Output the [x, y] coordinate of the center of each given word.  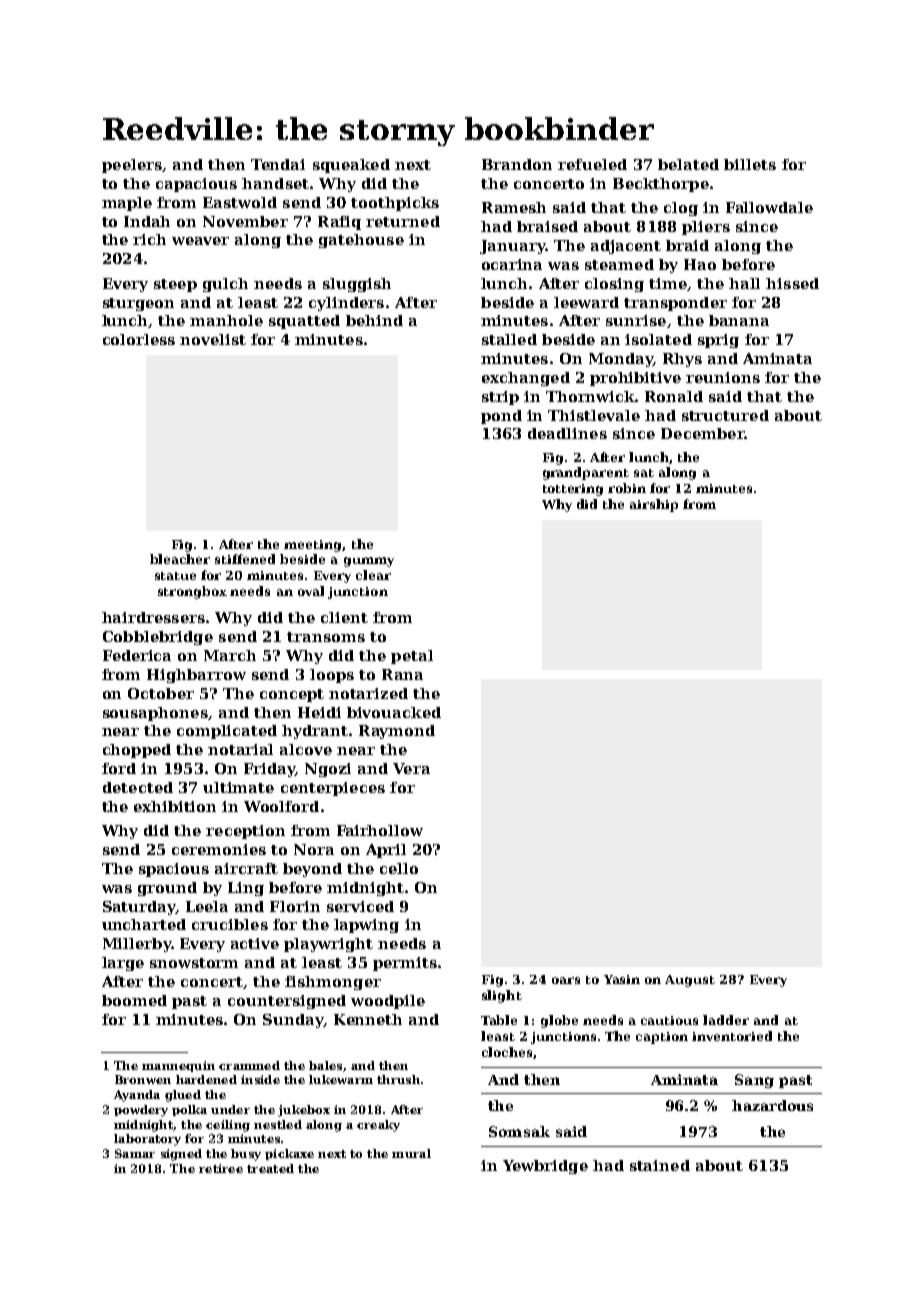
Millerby [137, 945]
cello [399, 868]
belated [688, 164]
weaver [200, 241]
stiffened [245, 559]
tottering [573, 490]
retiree [221, 1168]
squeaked [351, 166]
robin [627, 488]
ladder [726, 1020]
